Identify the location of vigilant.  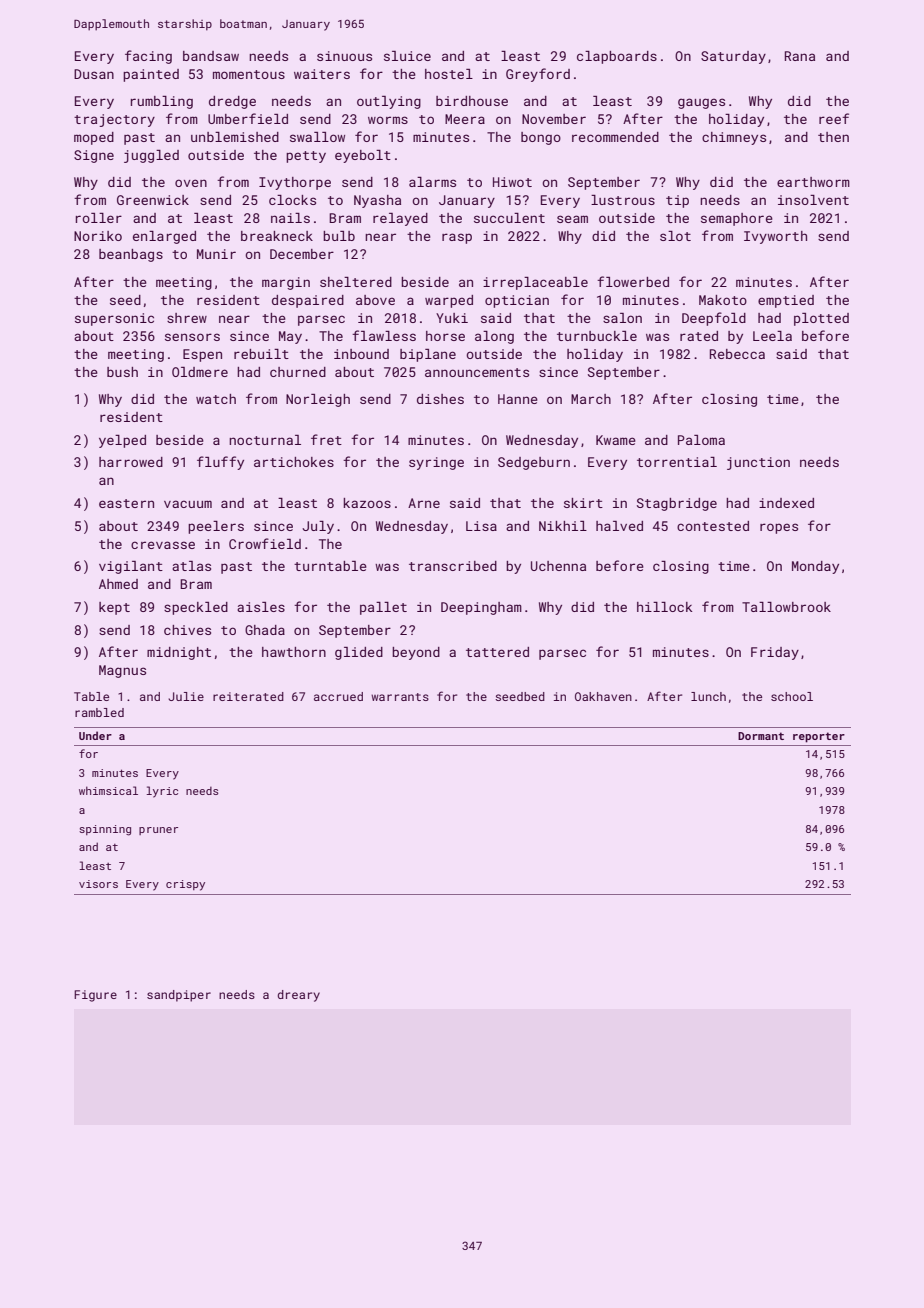
(131, 567).
